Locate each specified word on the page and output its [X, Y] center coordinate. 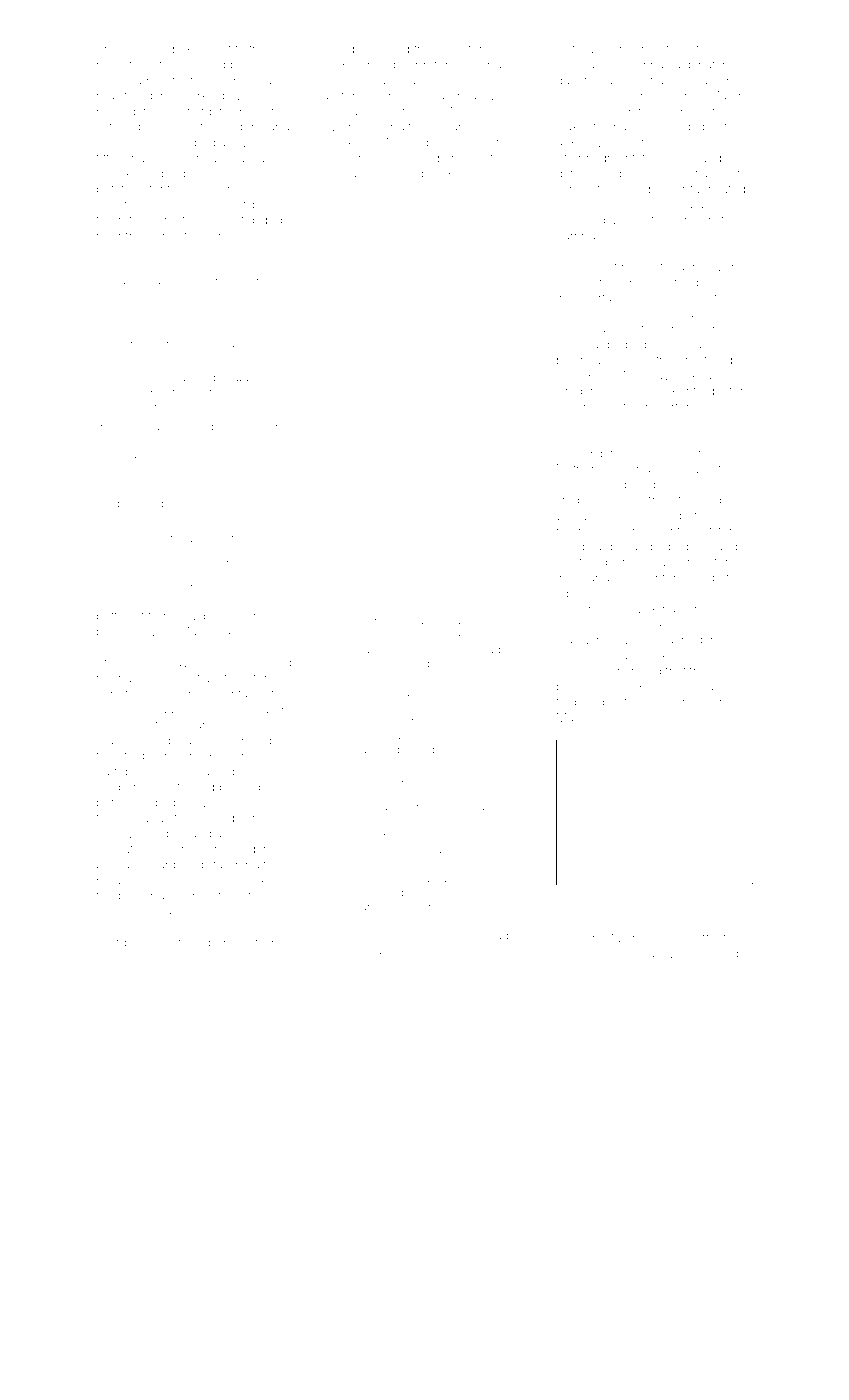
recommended [183, 942]
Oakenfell [582, 126]
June [715, 142]
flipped [262, 205]
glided [265, 221]
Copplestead [159, 378]
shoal [571, 953]
